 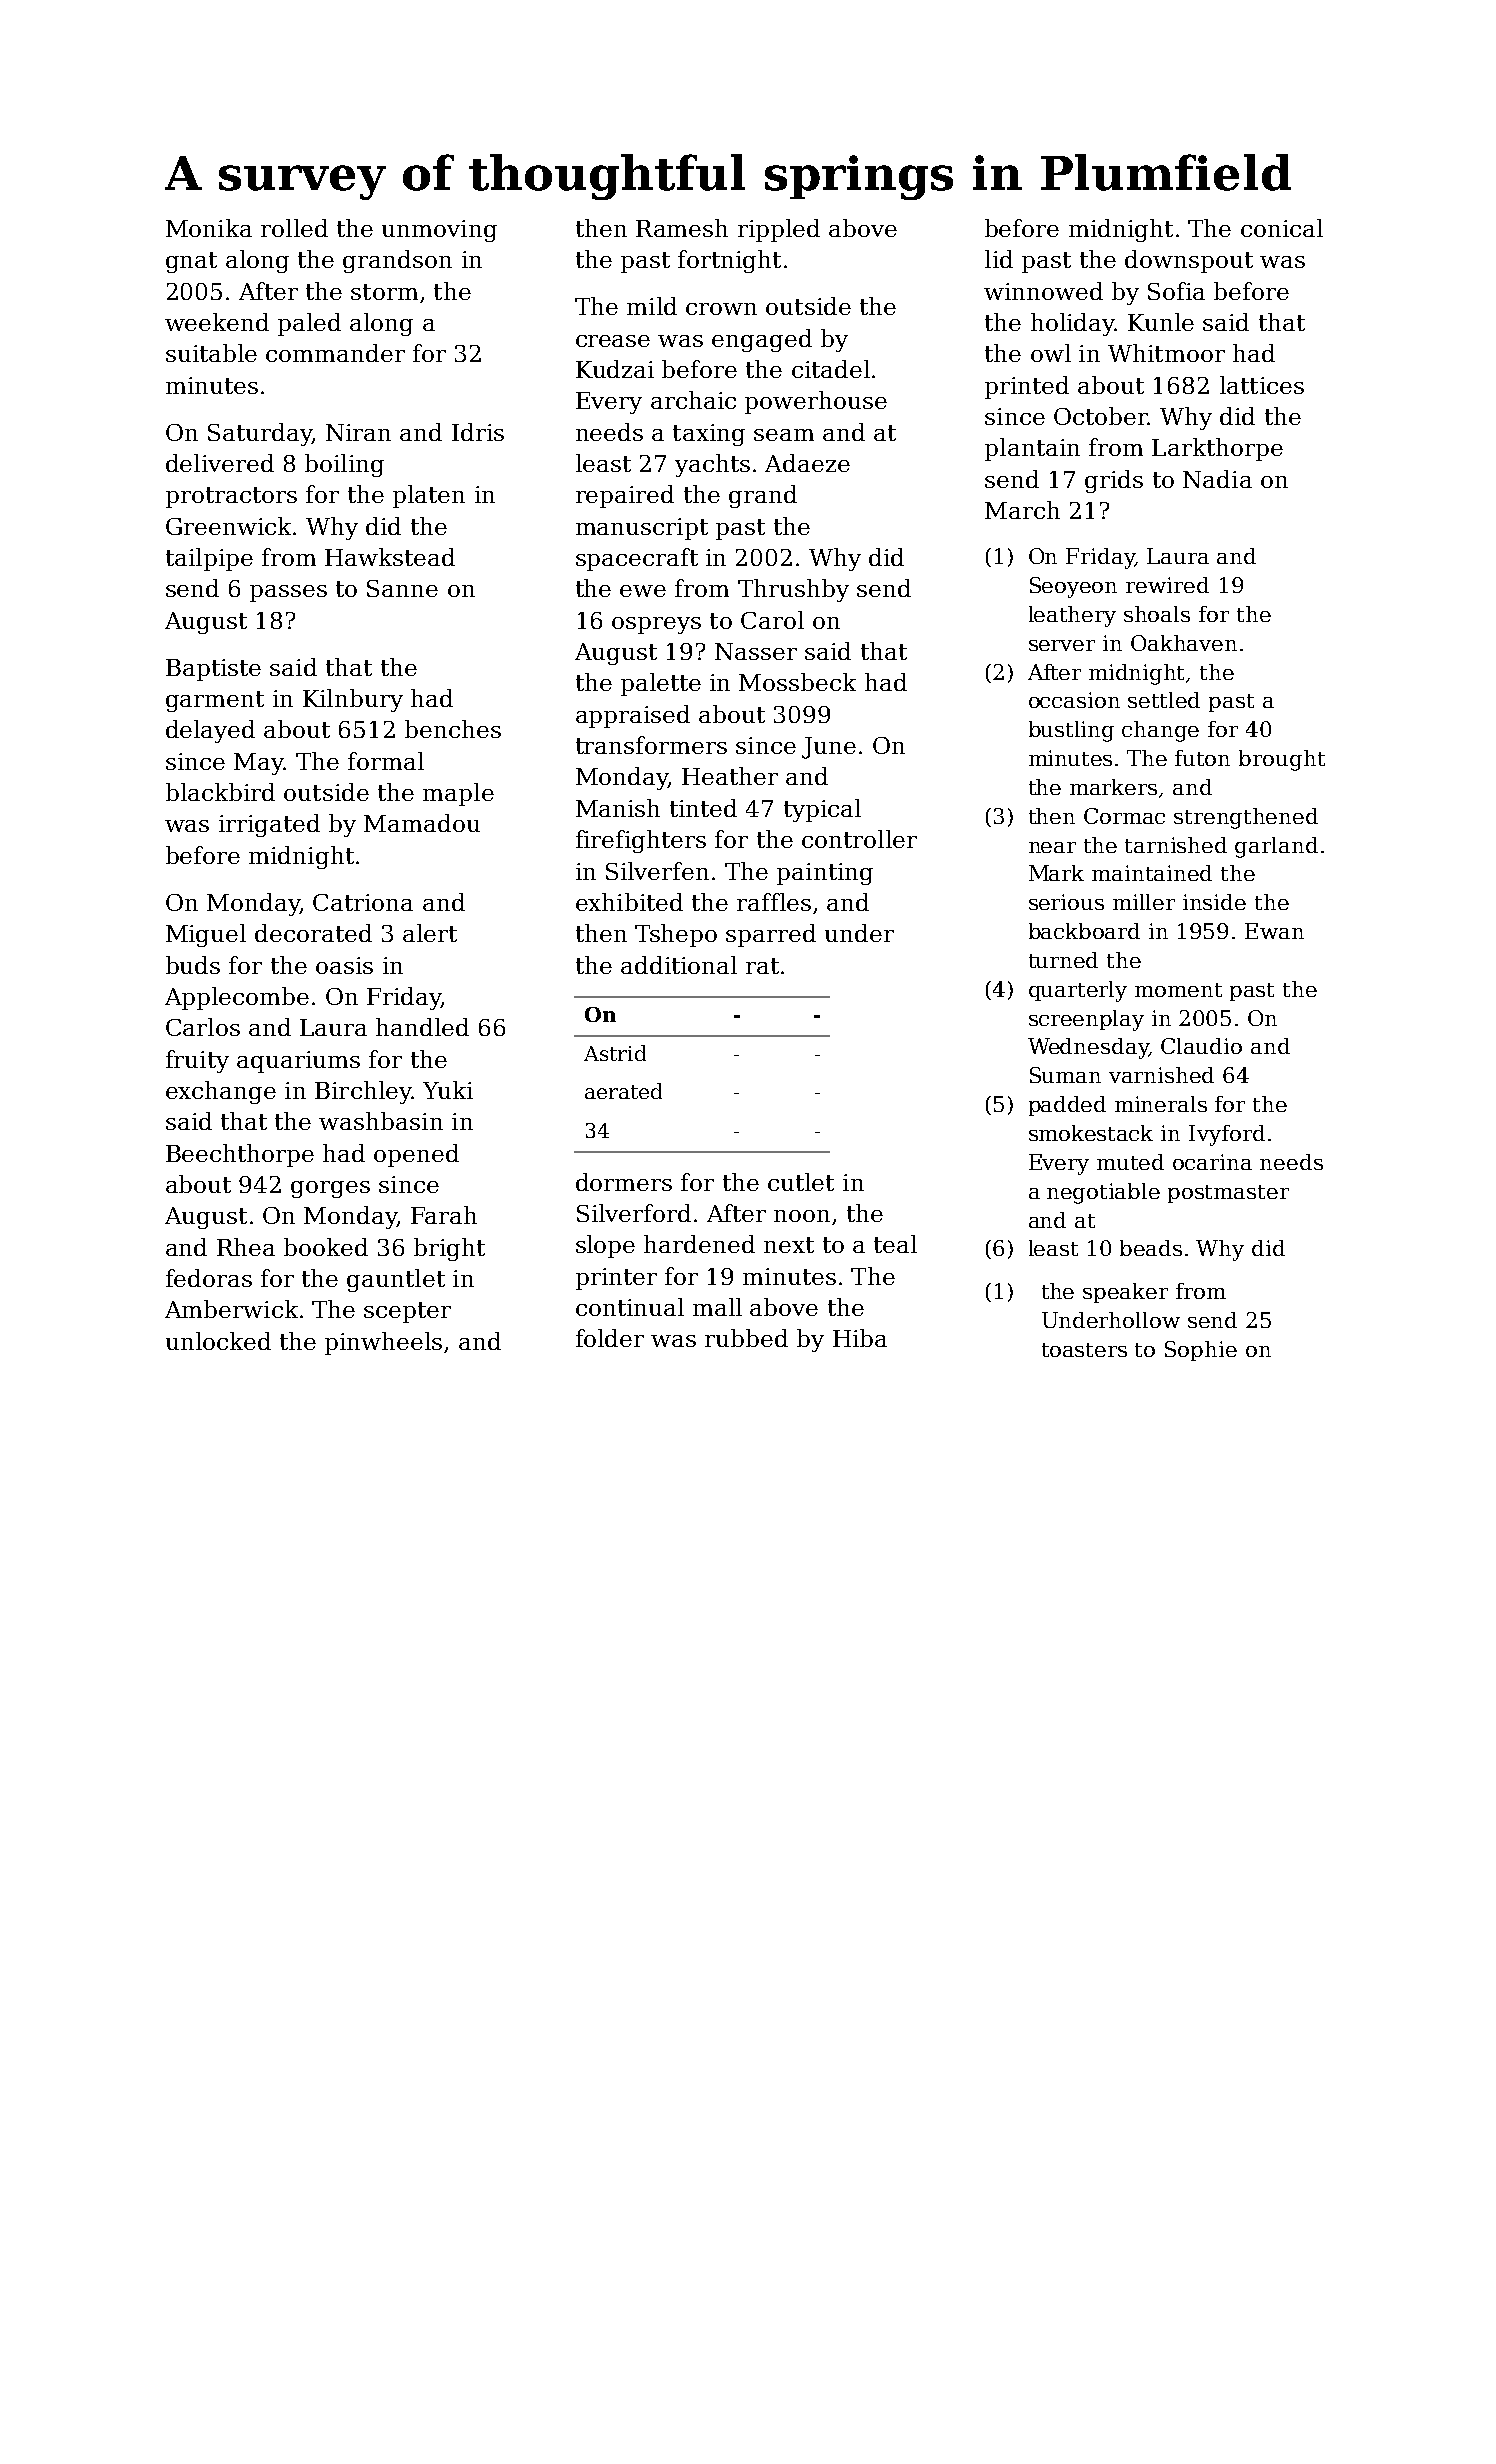 What do you see at coordinates (1227, 1135) in the screenshot?
I see `Ivyford` at bounding box center [1227, 1135].
